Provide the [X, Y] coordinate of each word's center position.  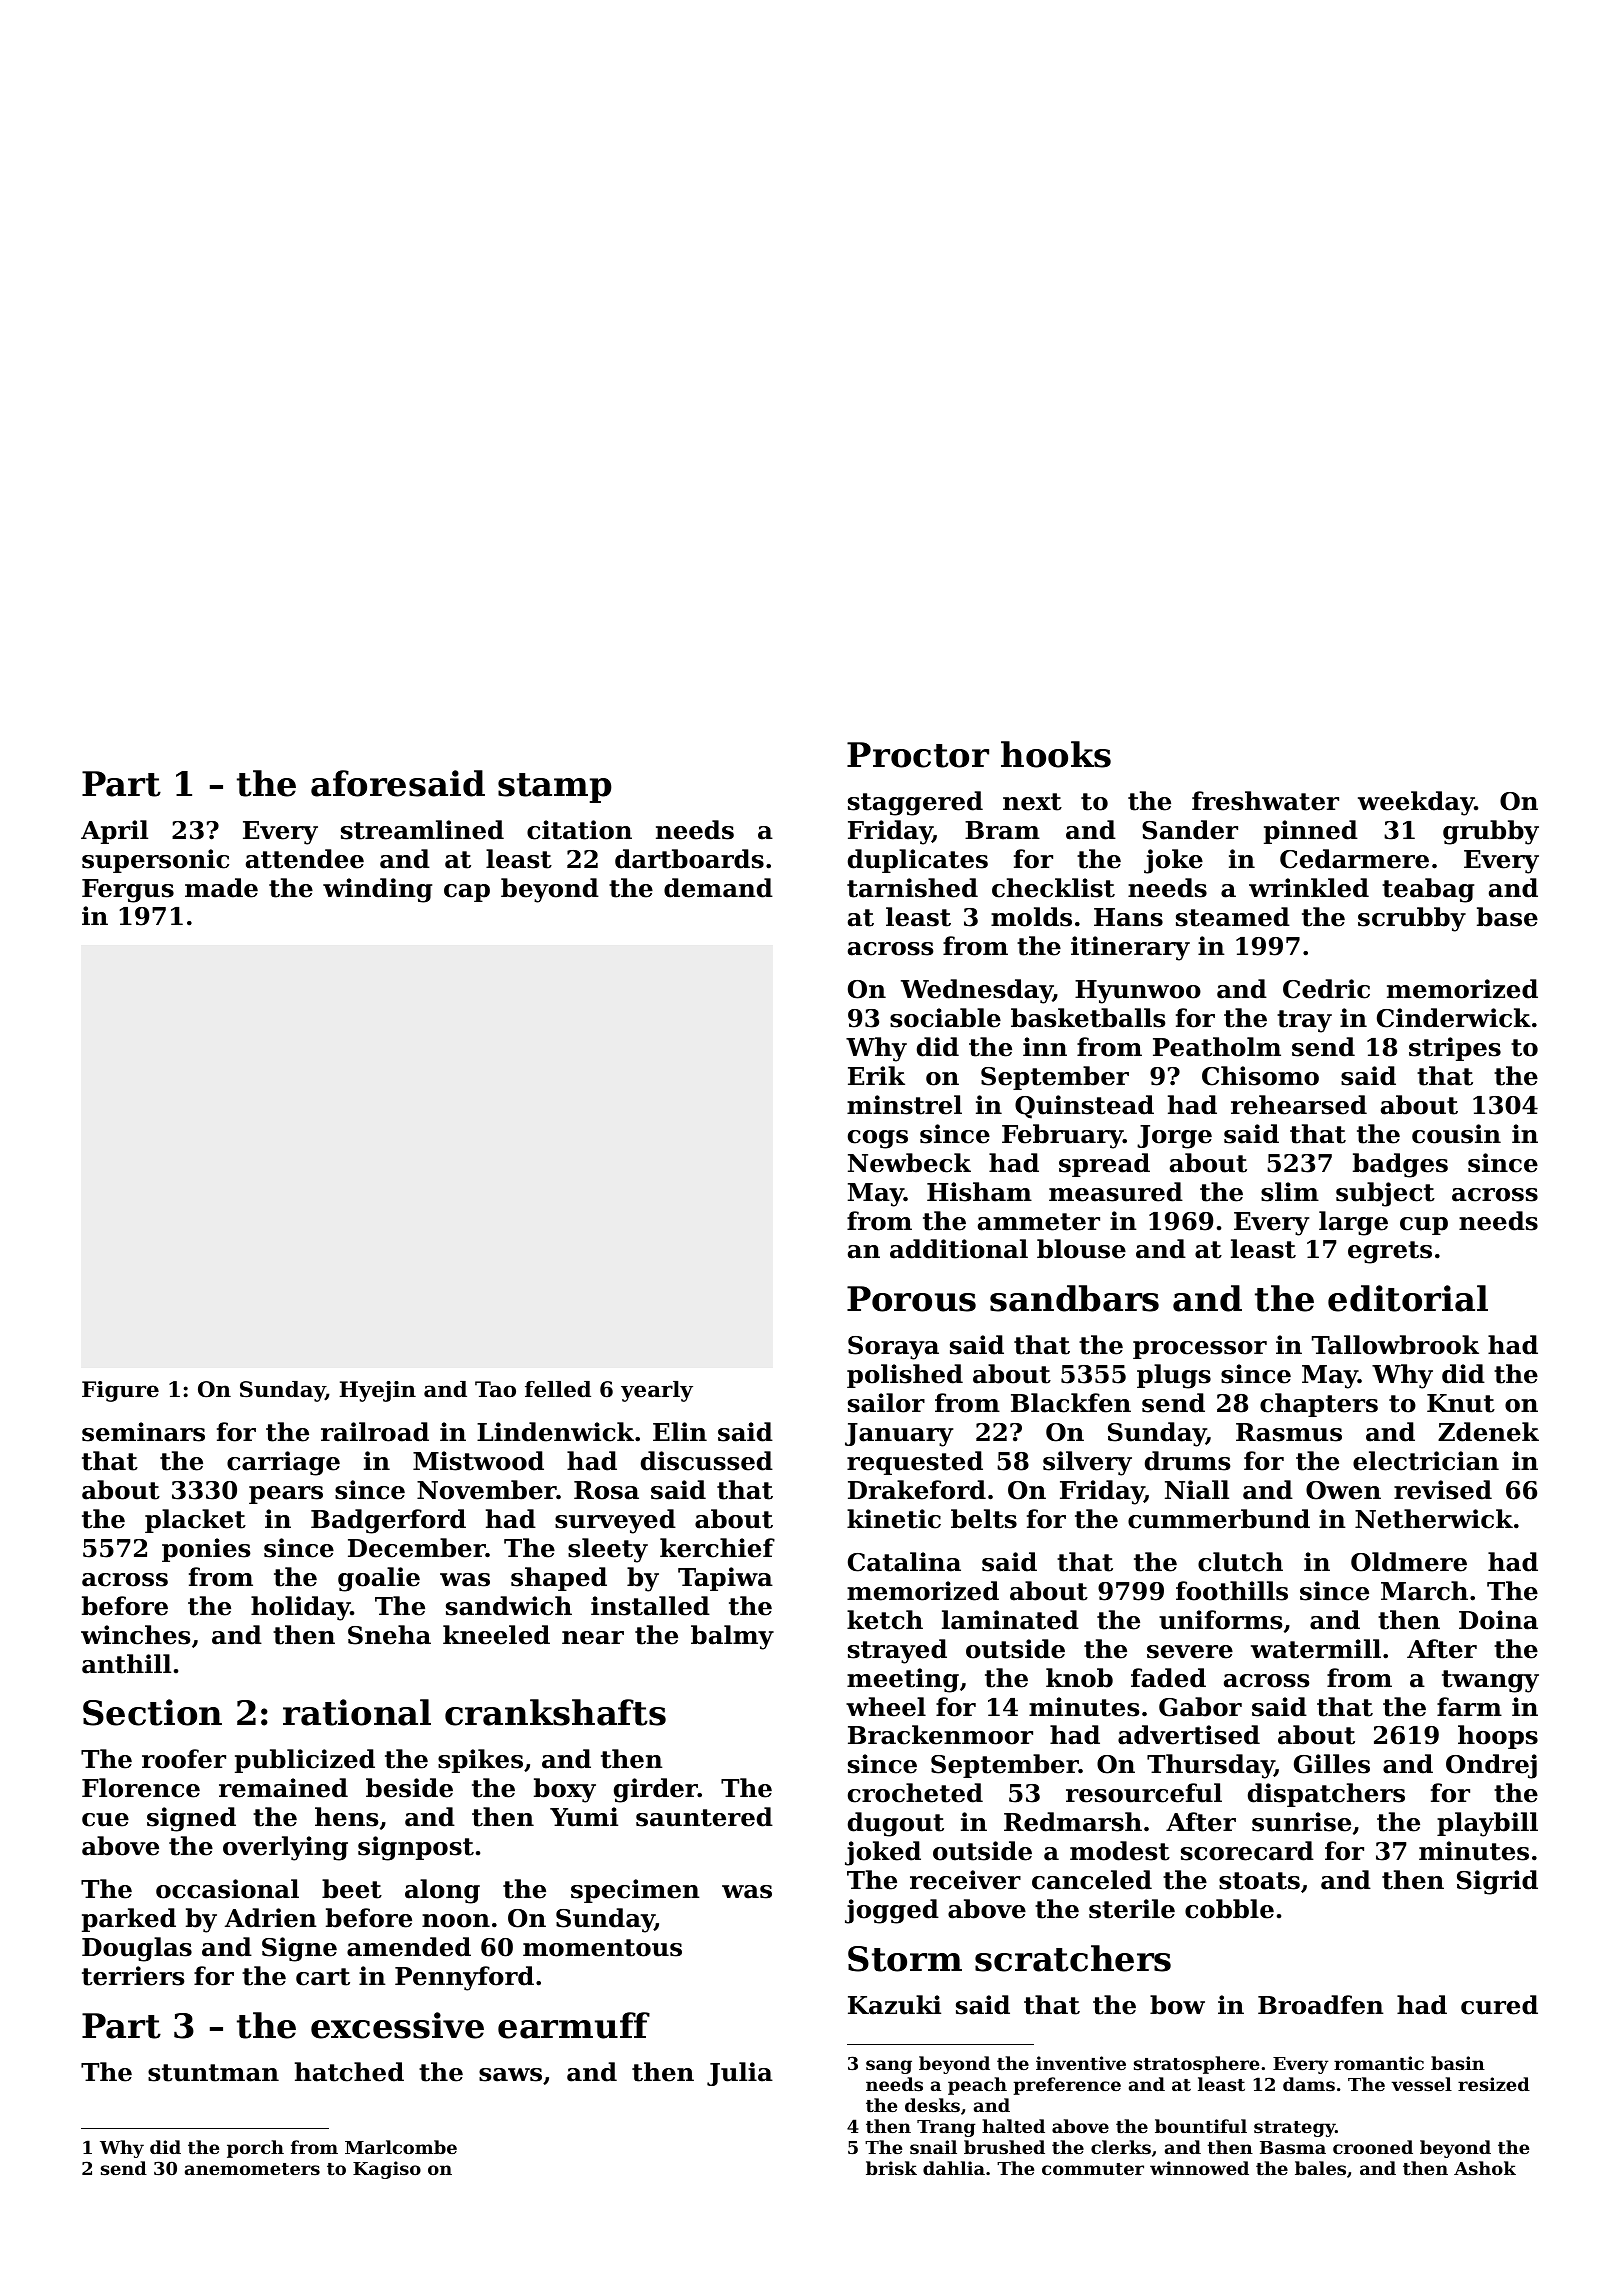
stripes [1455, 1049]
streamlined [422, 830]
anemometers [252, 2169]
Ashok [1485, 2168]
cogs [878, 1139]
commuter [1093, 2169]
